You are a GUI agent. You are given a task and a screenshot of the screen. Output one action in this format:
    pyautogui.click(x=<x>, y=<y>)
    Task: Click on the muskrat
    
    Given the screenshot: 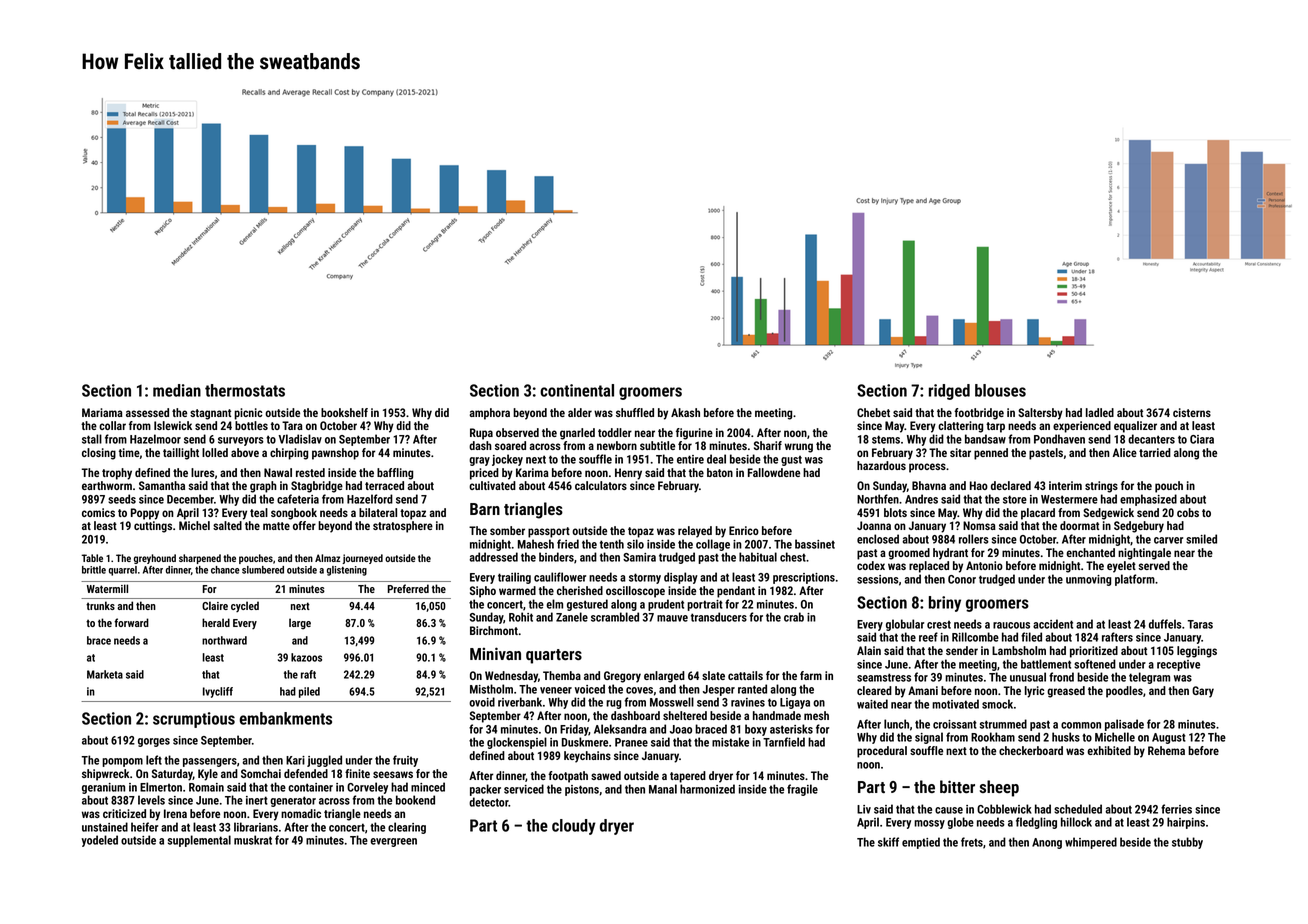 What is the action you would take?
    pyautogui.click(x=253, y=840)
